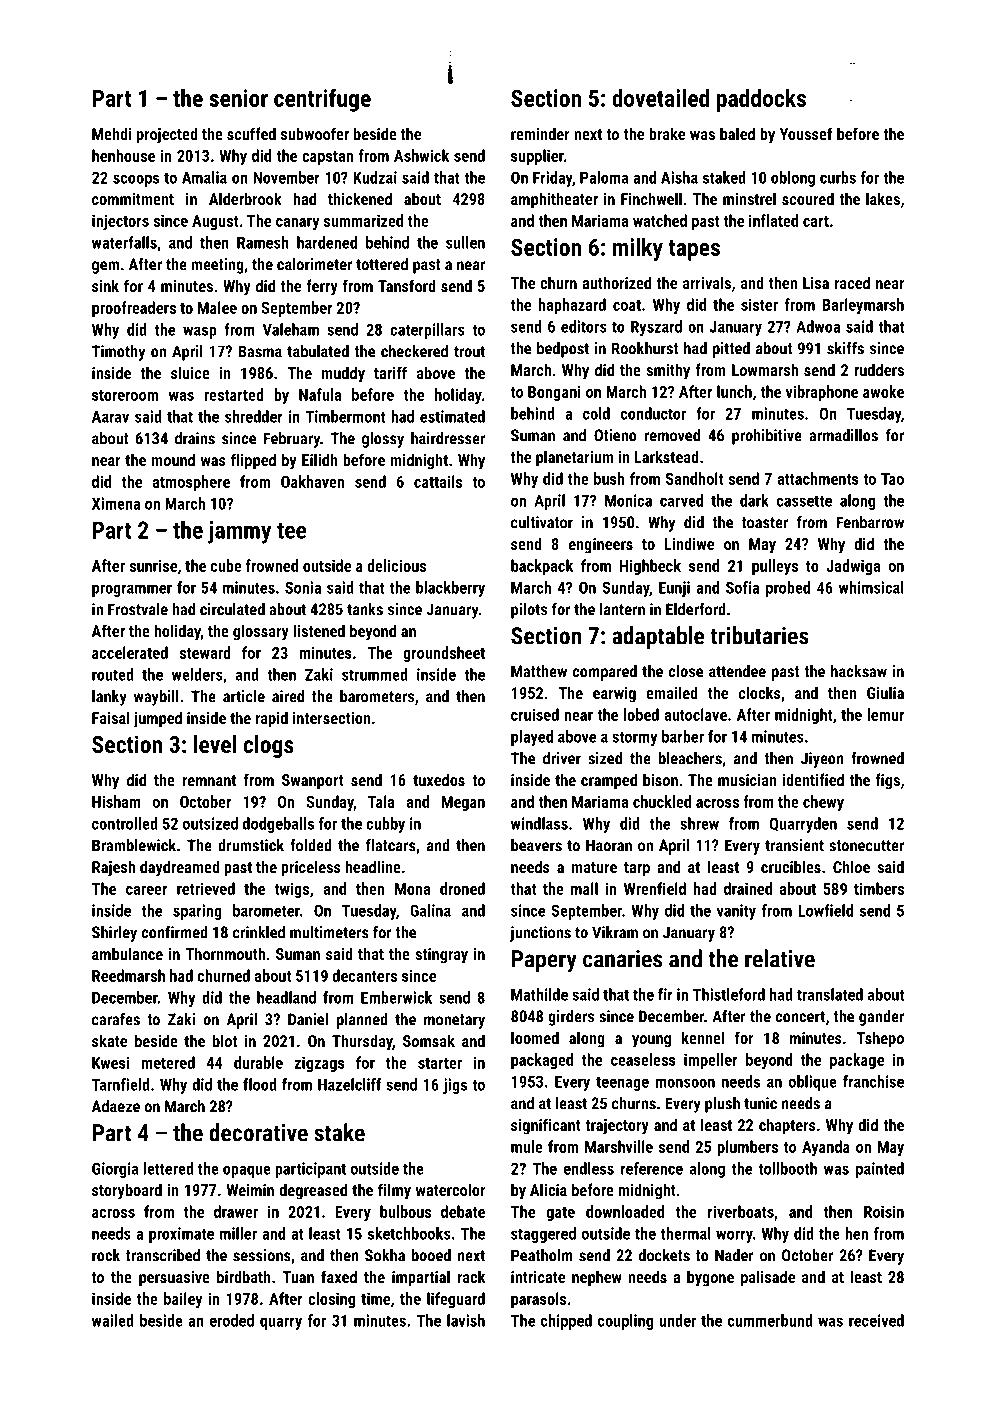  Describe the element at coordinates (115, 1170) in the screenshot. I see `Giorgia` at that location.
